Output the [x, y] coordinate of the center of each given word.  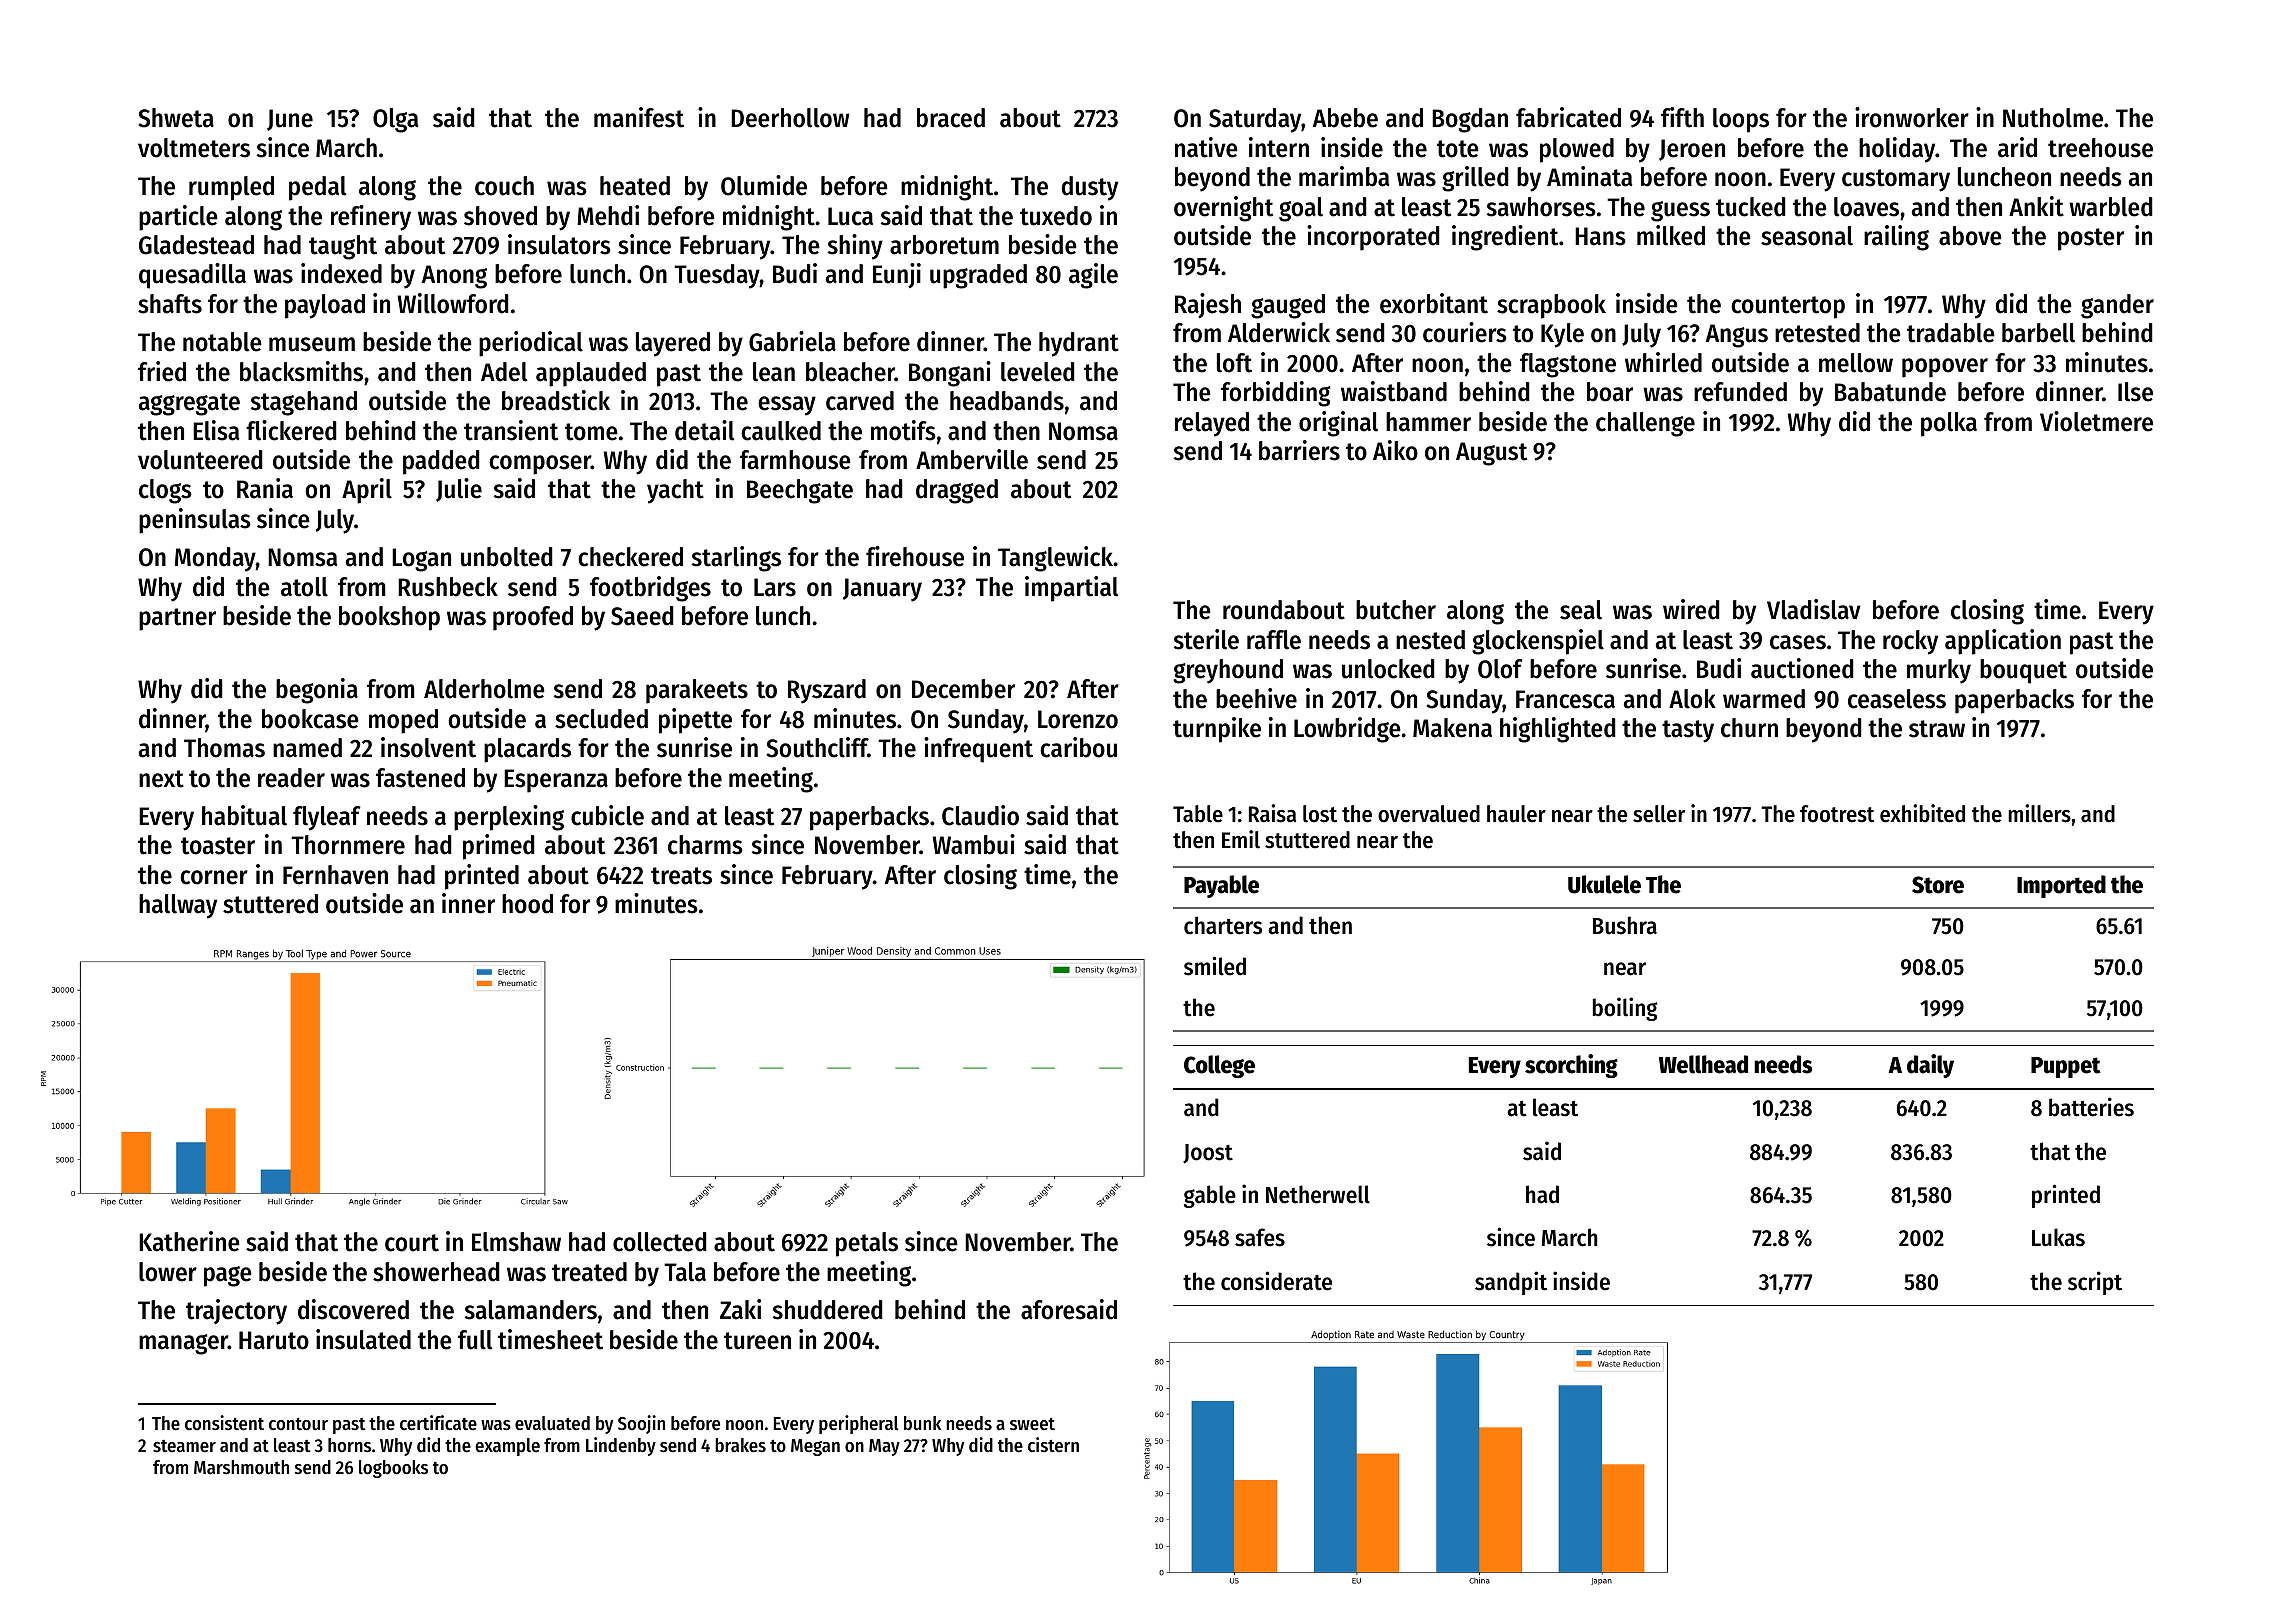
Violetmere [2096, 421]
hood [527, 904]
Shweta [176, 118]
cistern [1053, 1445]
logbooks [393, 1469]
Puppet [2066, 1067]
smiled [1215, 966]
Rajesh [1208, 305]
